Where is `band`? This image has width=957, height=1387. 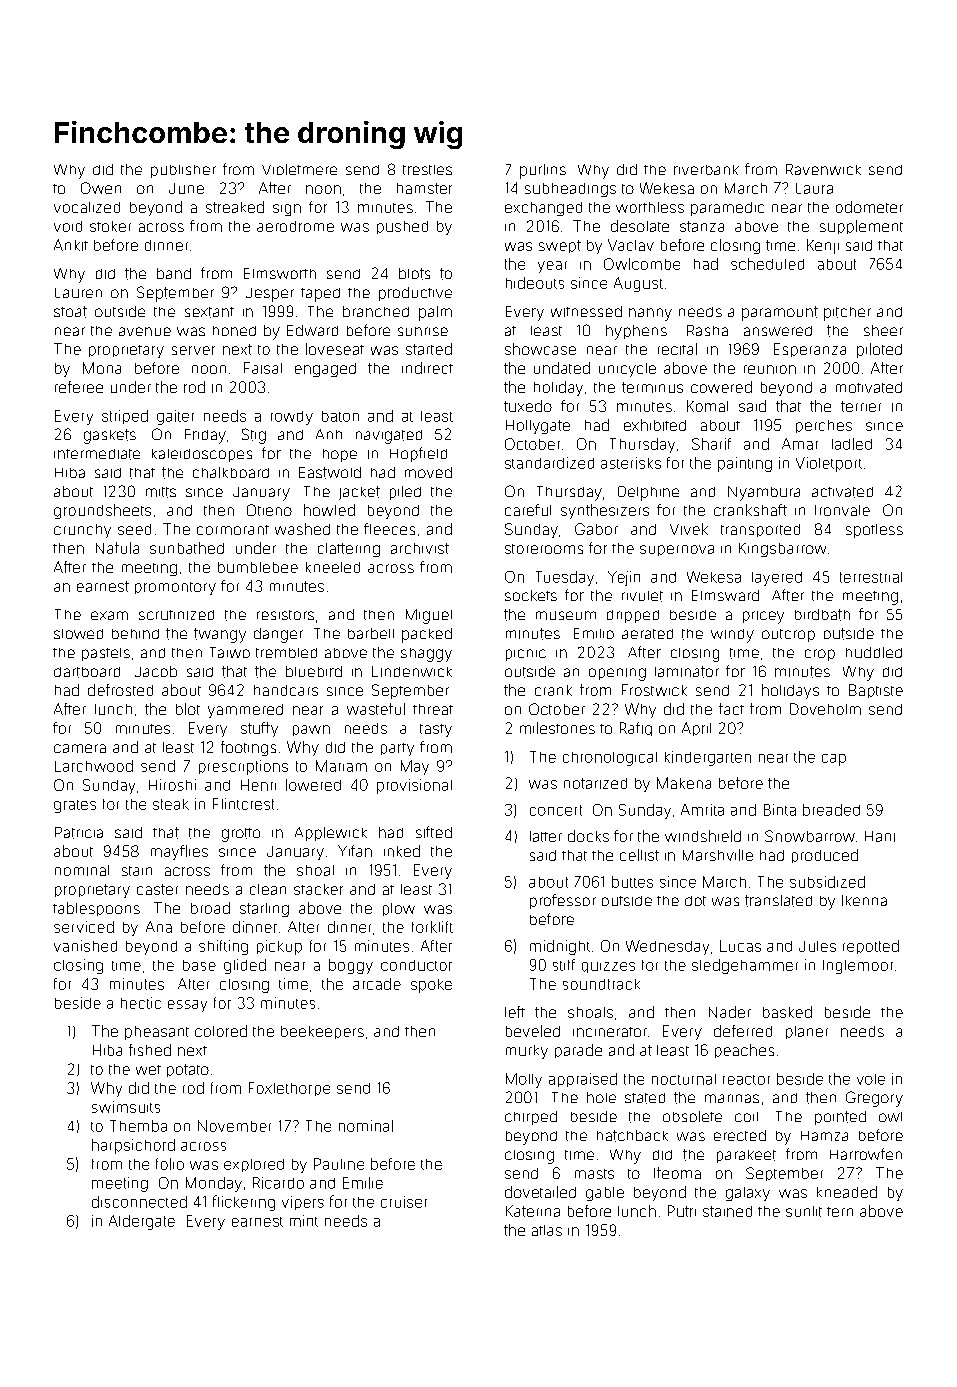 band is located at coordinates (174, 273).
